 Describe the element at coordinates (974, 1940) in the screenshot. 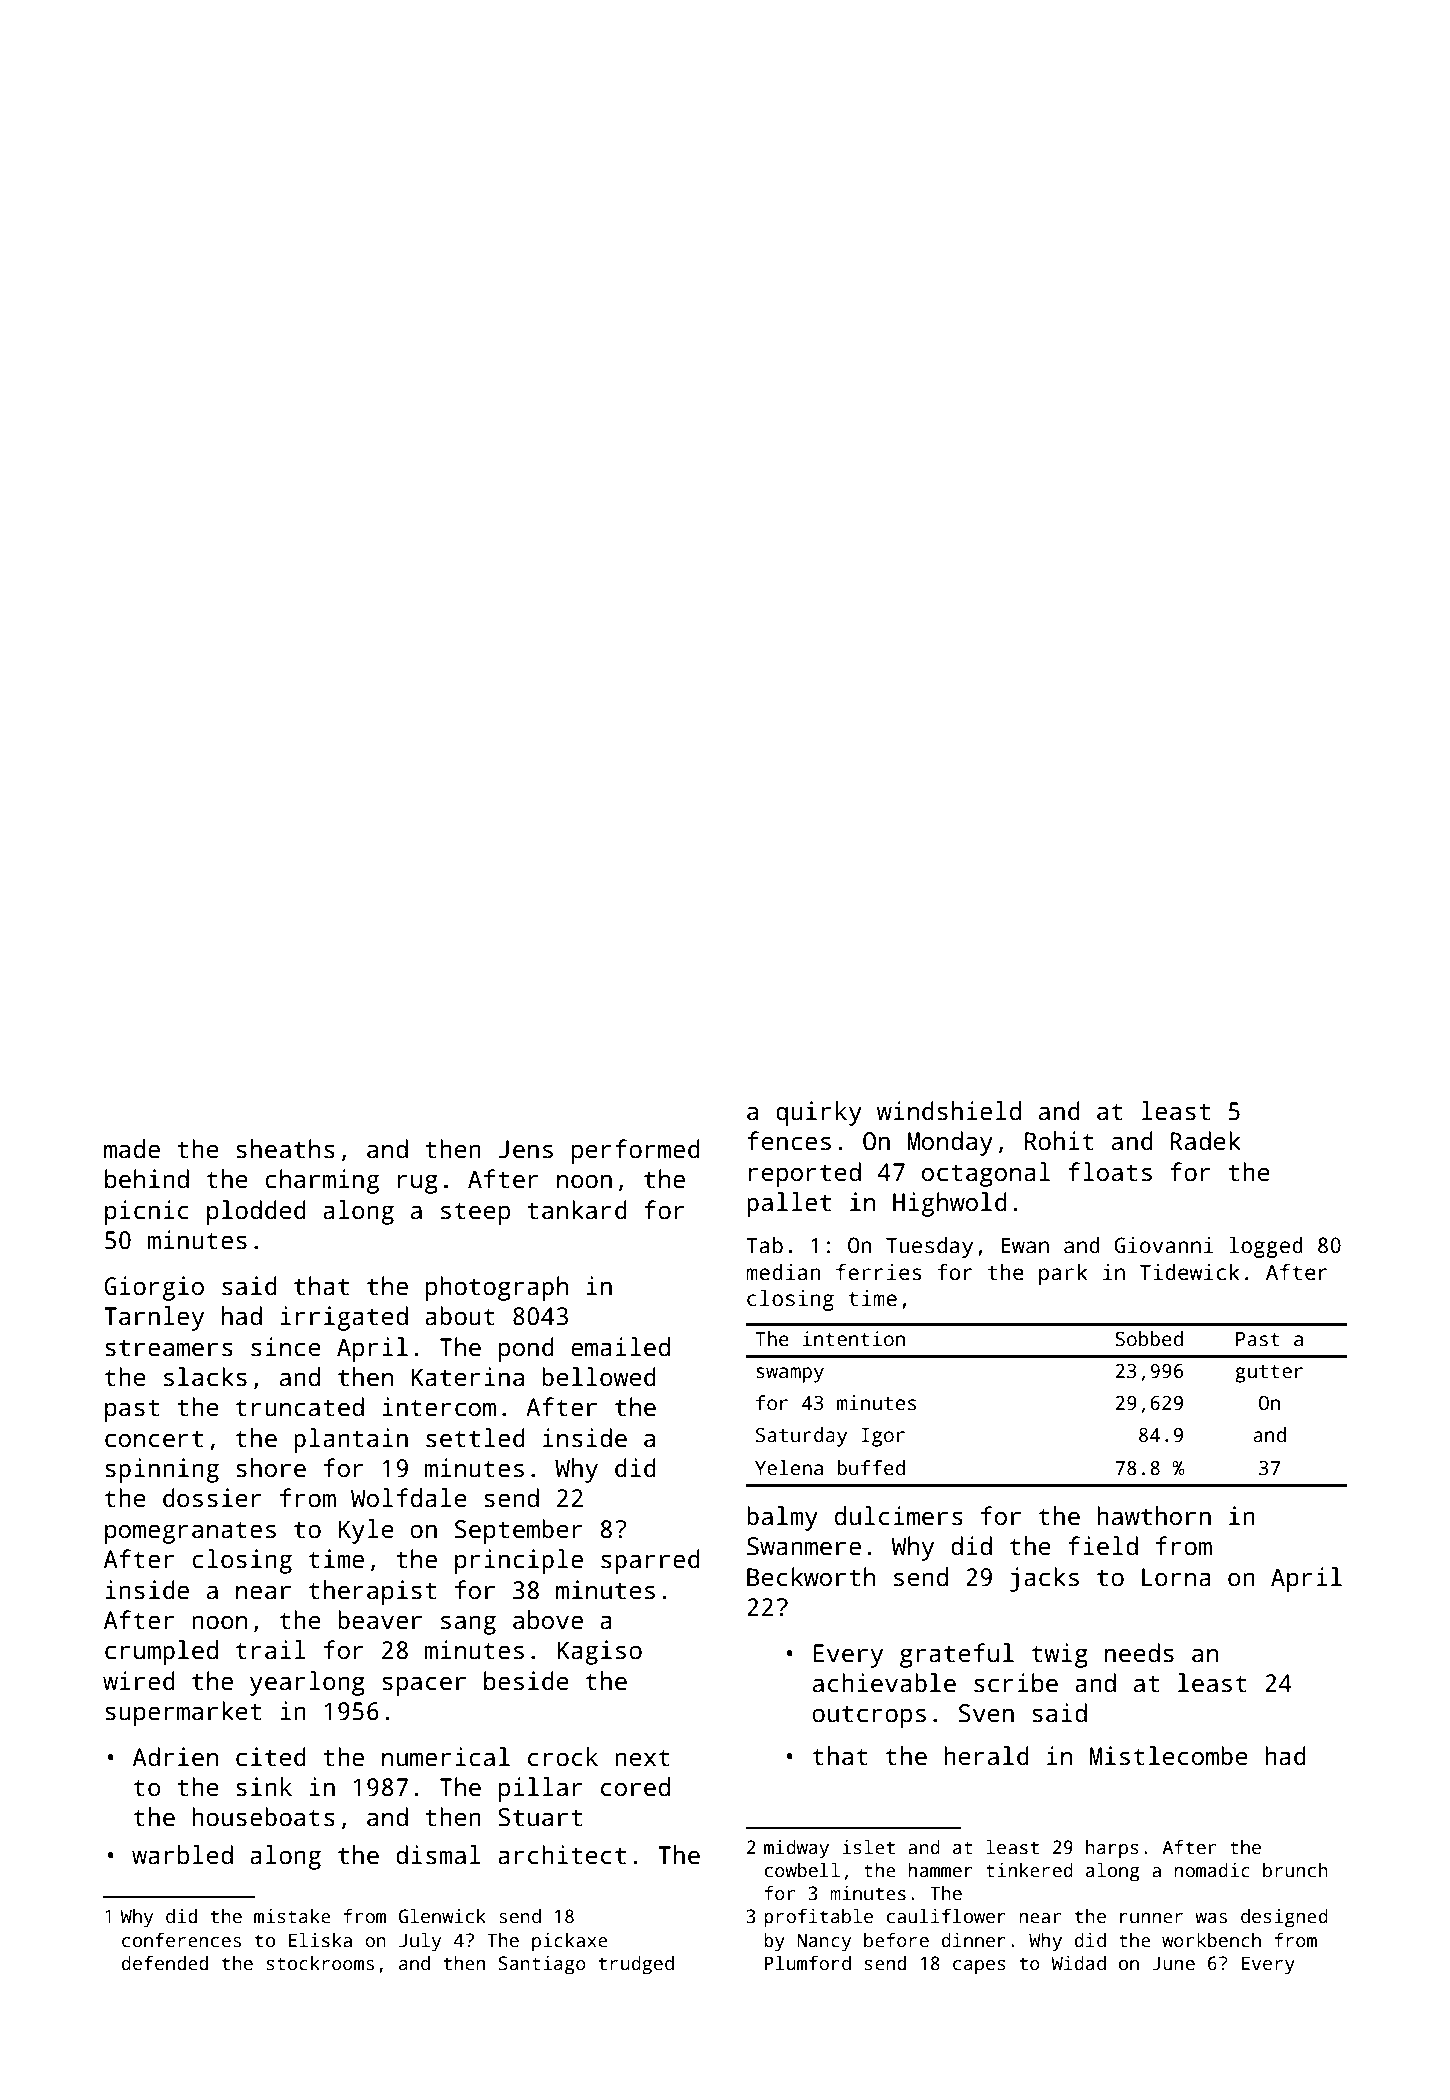

I see `dinner` at that location.
